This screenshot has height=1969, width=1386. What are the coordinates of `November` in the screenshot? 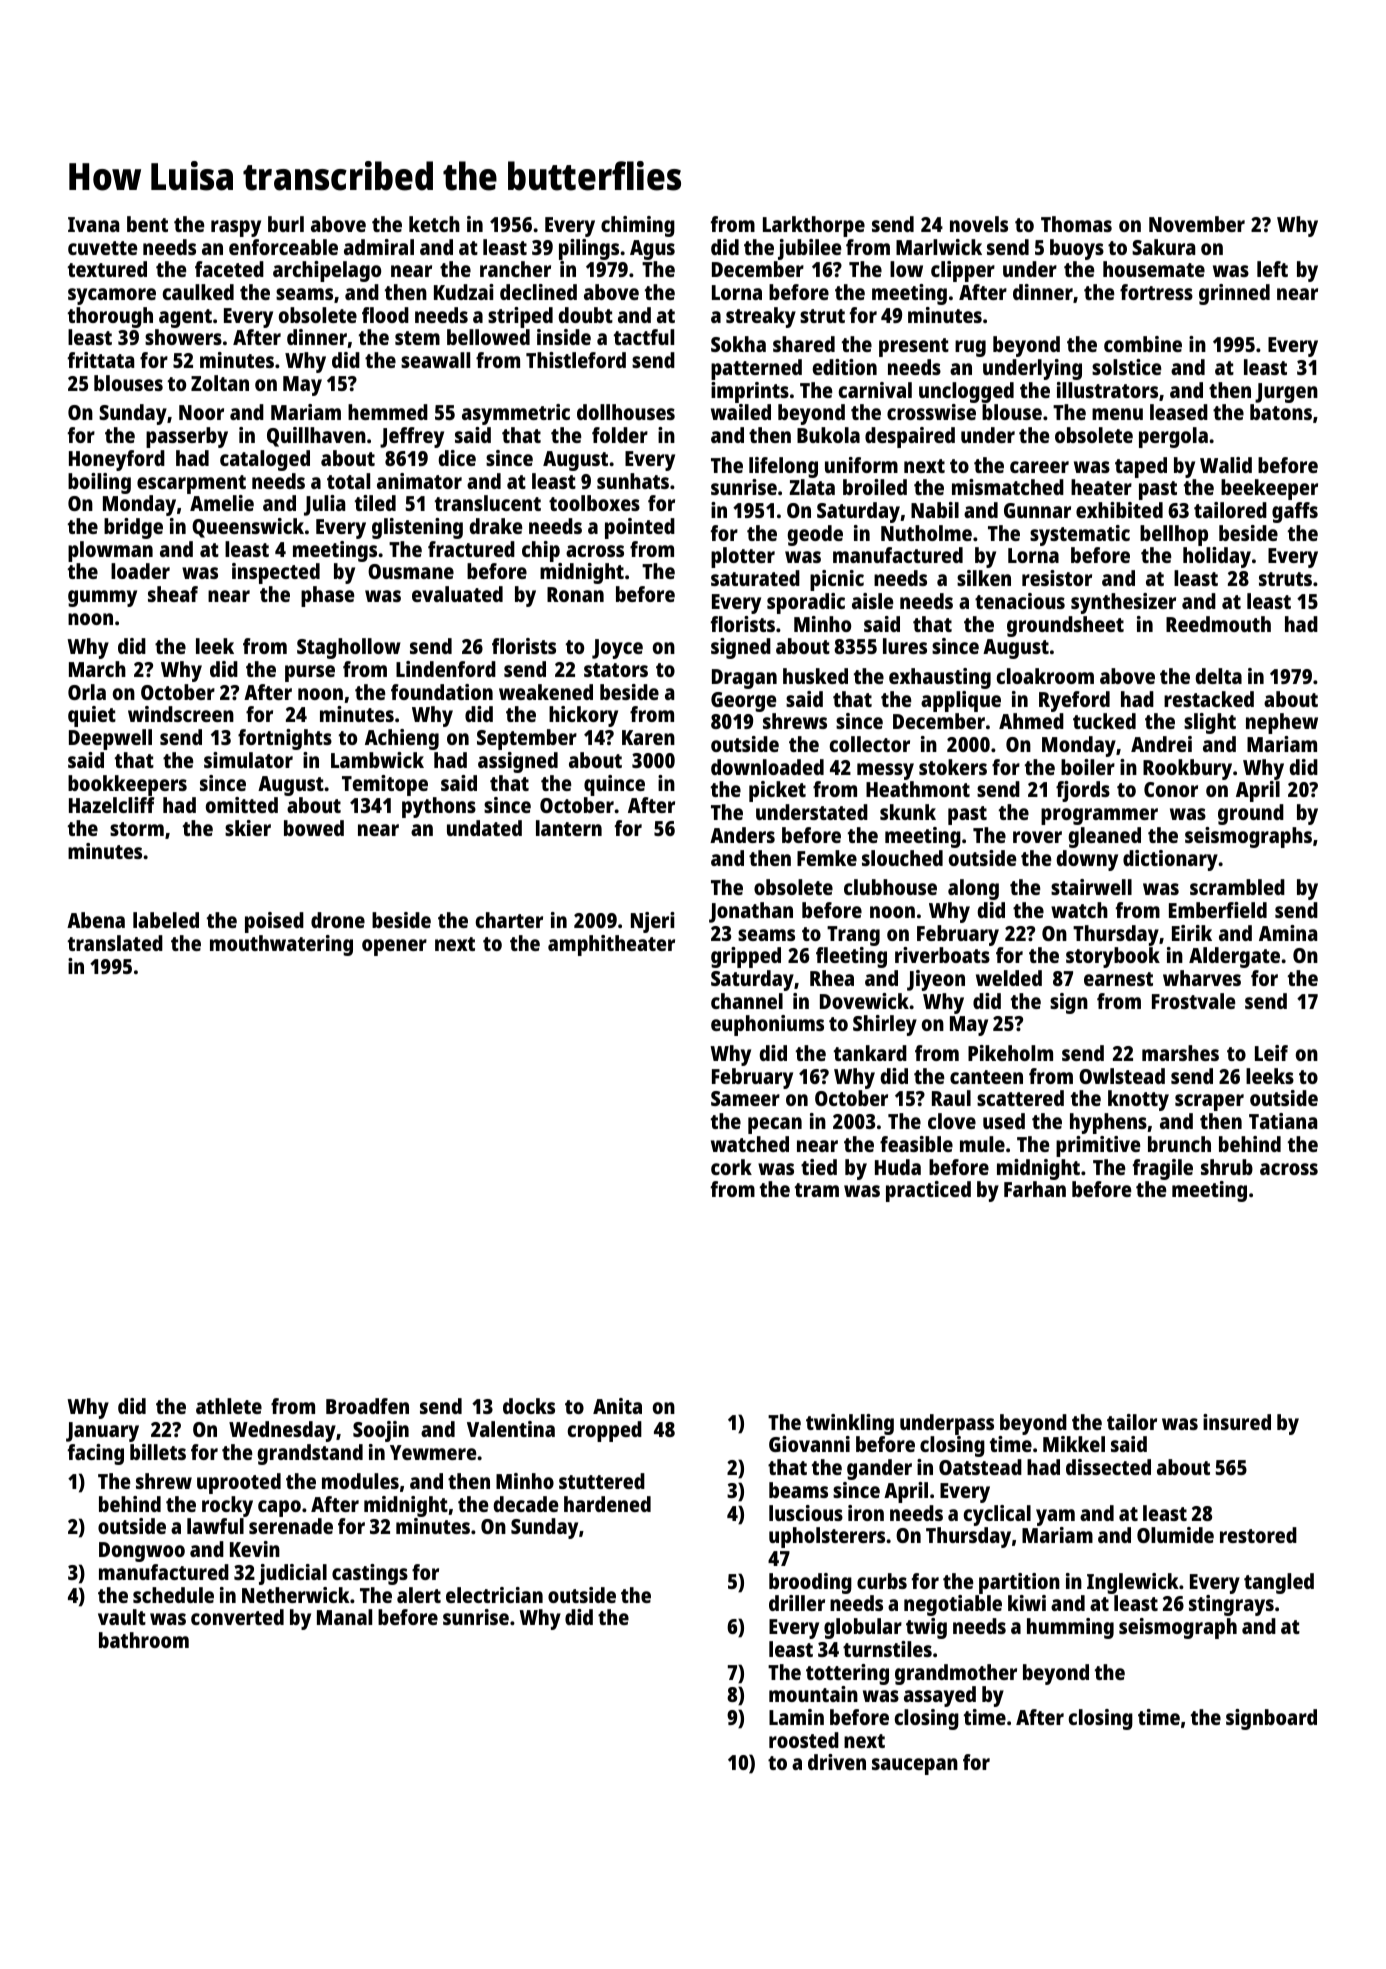 It's located at (1197, 224).
